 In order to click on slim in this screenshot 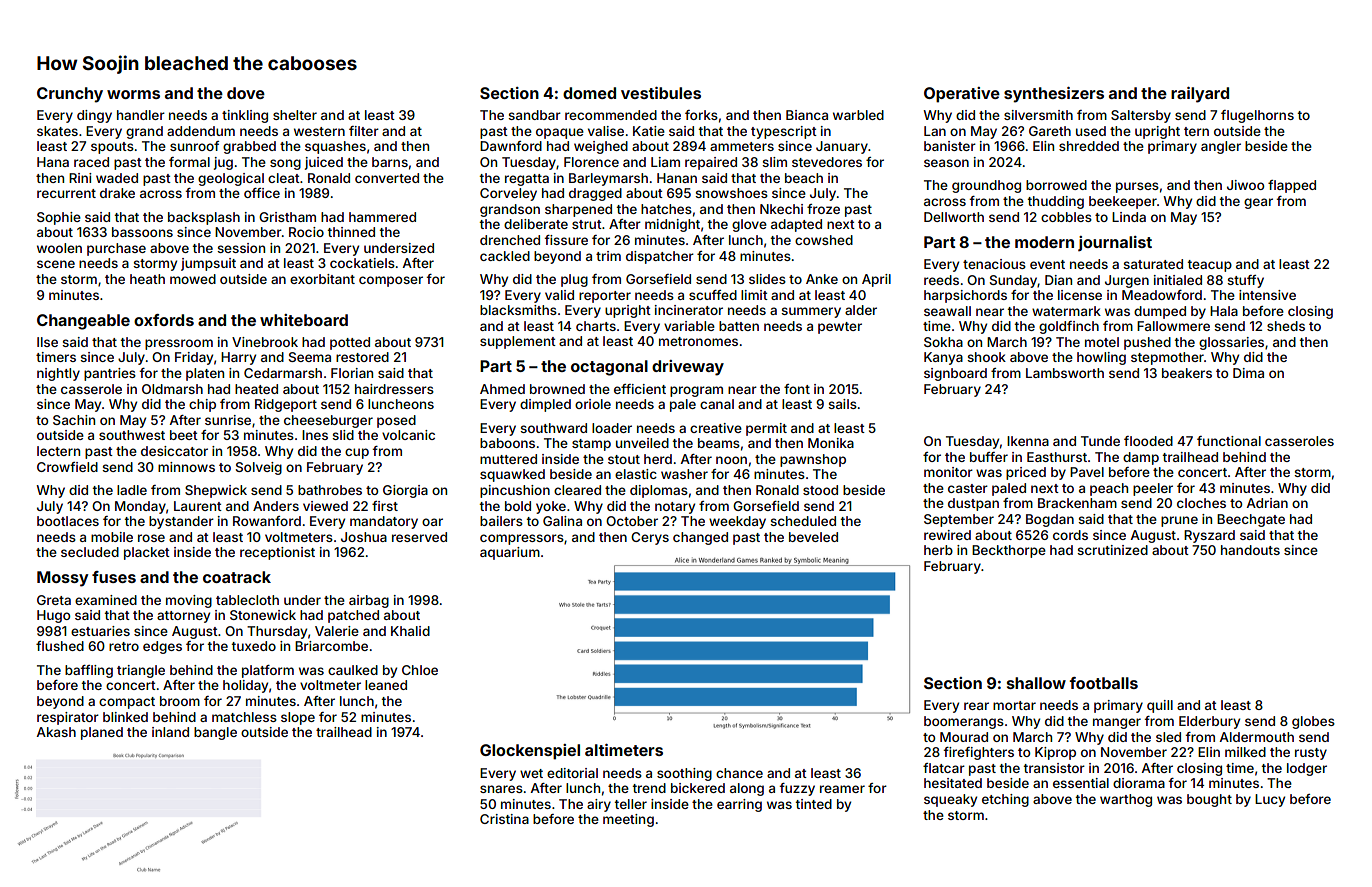, I will do `click(774, 162)`.
